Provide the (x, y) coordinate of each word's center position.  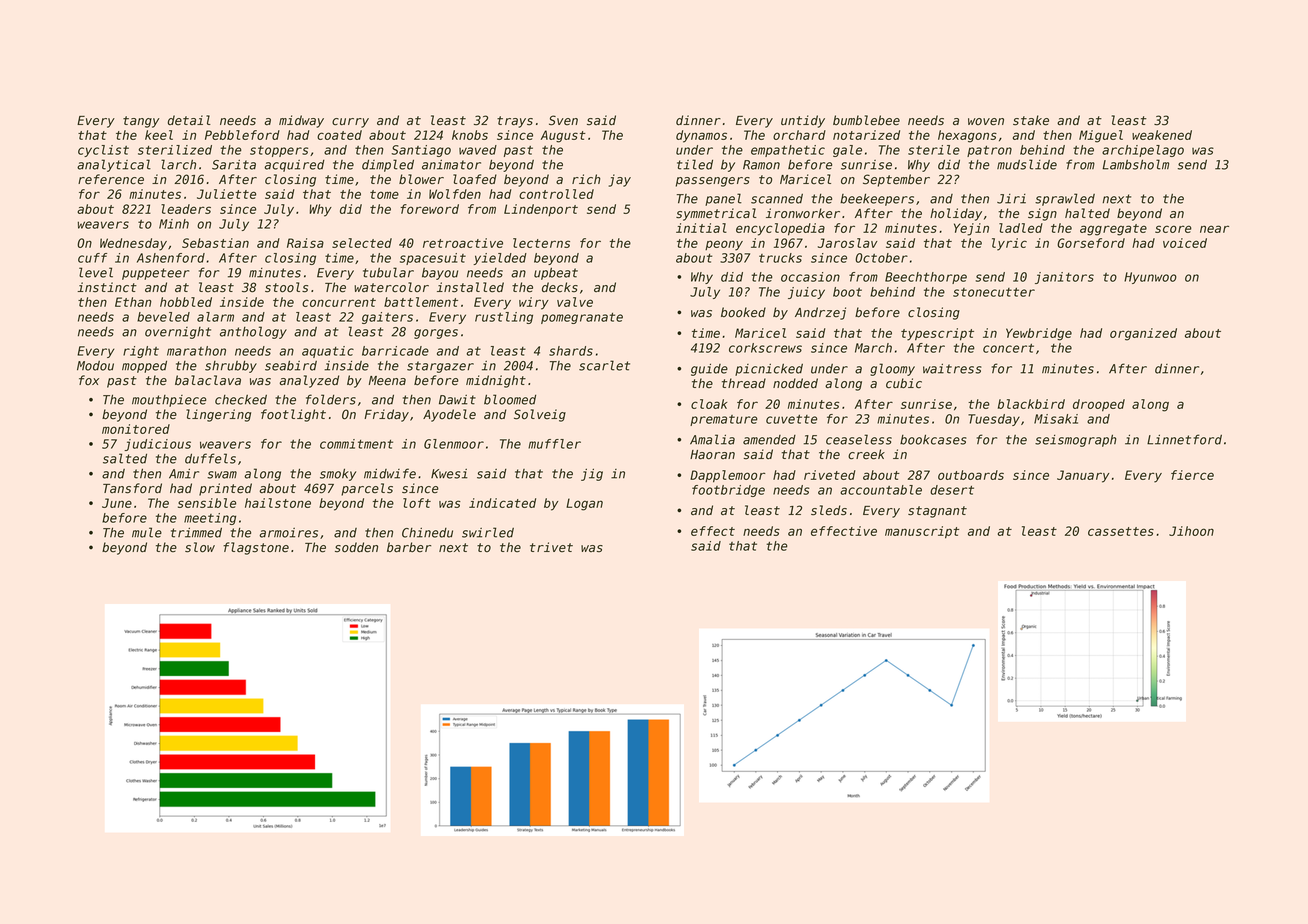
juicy (806, 293)
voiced (1185, 243)
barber (409, 547)
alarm (215, 317)
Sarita (234, 165)
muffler (554, 444)
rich (586, 179)
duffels (210, 458)
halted (1087, 213)
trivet (551, 547)
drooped (1099, 405)
